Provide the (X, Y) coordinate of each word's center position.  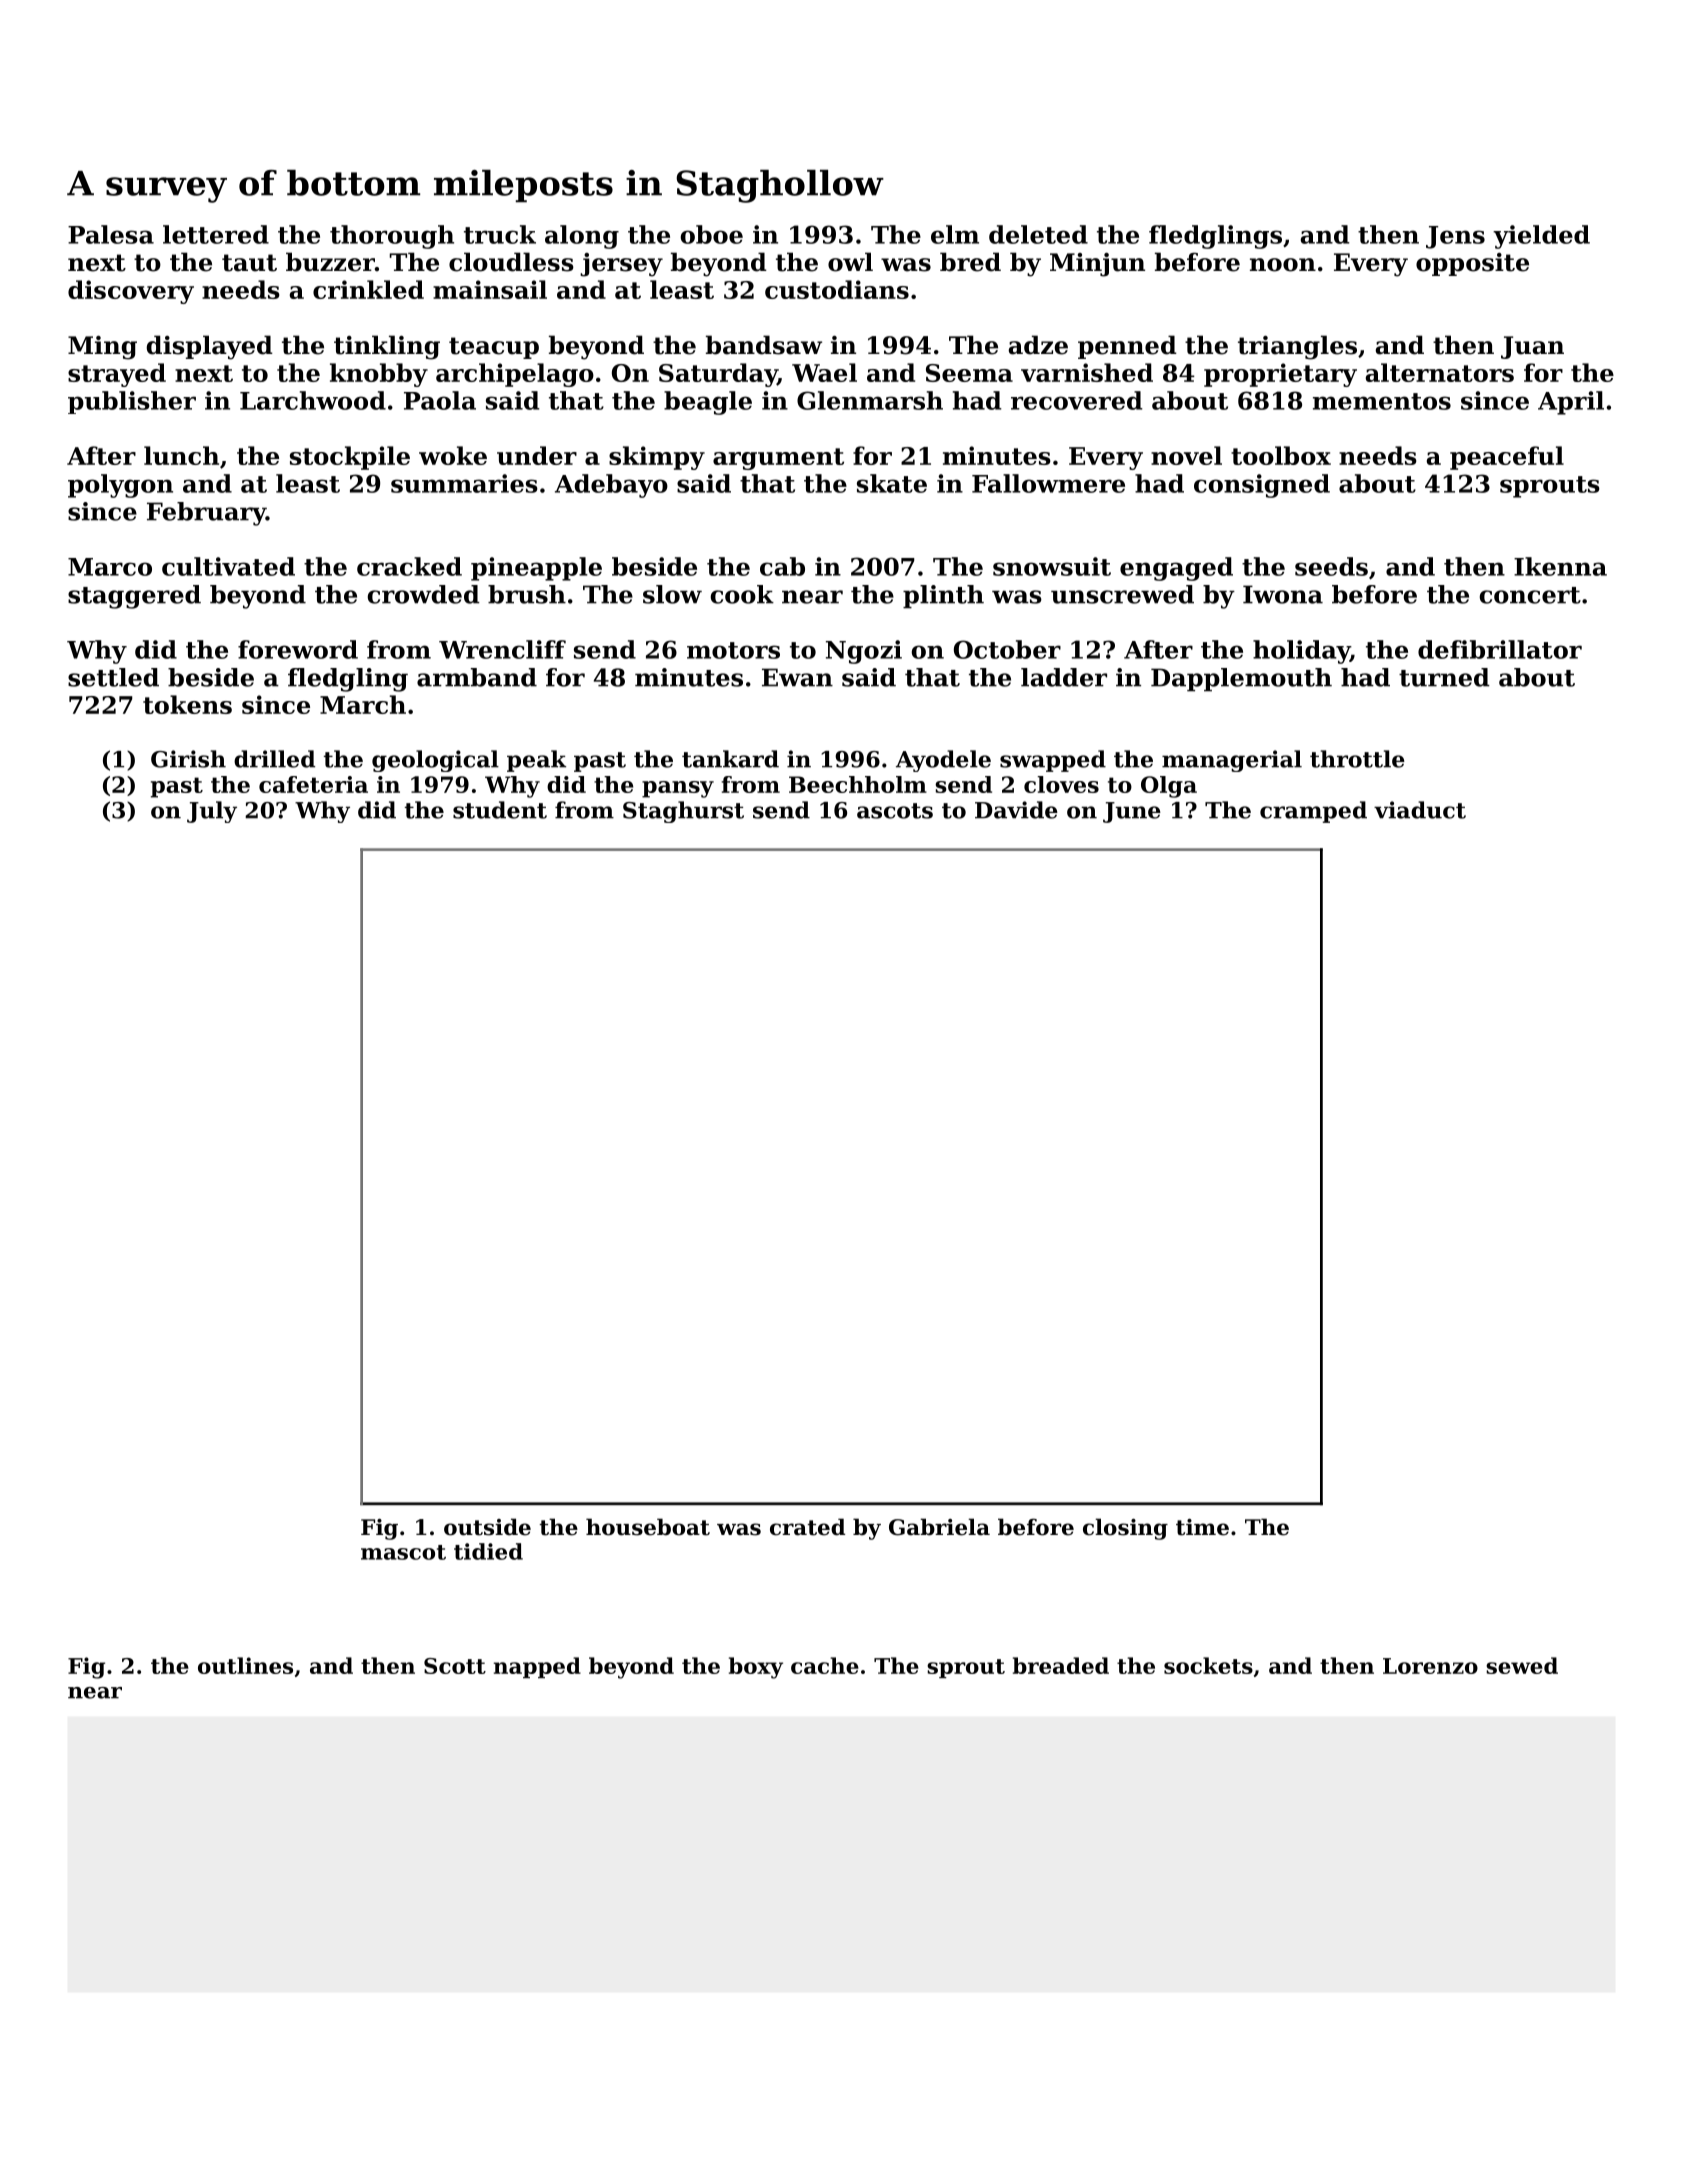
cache (825, 1665)
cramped (1313, 812)
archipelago (515, 375)
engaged (1176, 569)
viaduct (1420, 810)
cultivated (228, 566)
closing (1125, 1529)
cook (742, 594)
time (1202, 1527)
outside (487, 1527)
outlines (245, 1665)
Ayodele (943, 761)
